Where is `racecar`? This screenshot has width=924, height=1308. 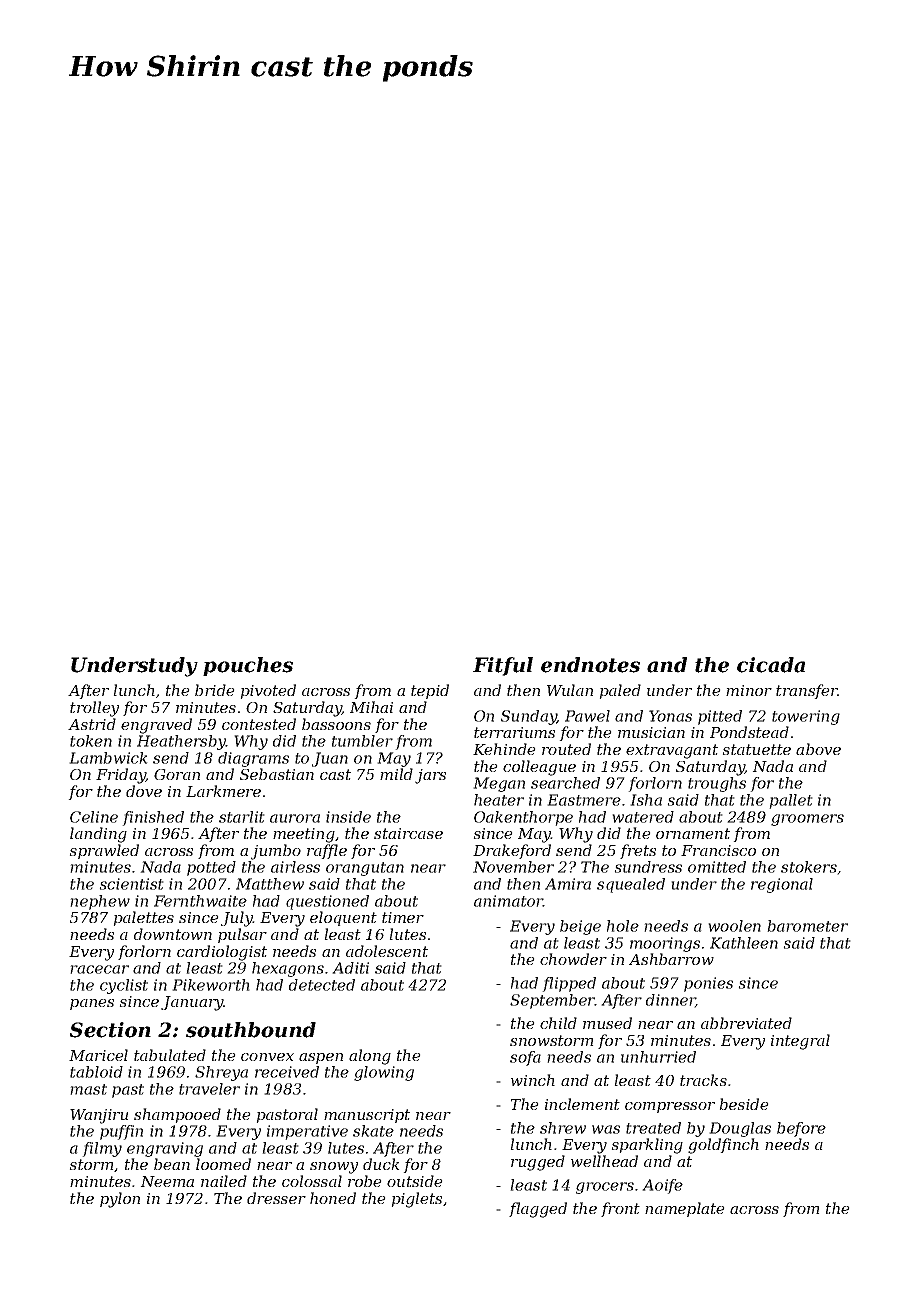 racecar is located at coordinates (99, 969).
